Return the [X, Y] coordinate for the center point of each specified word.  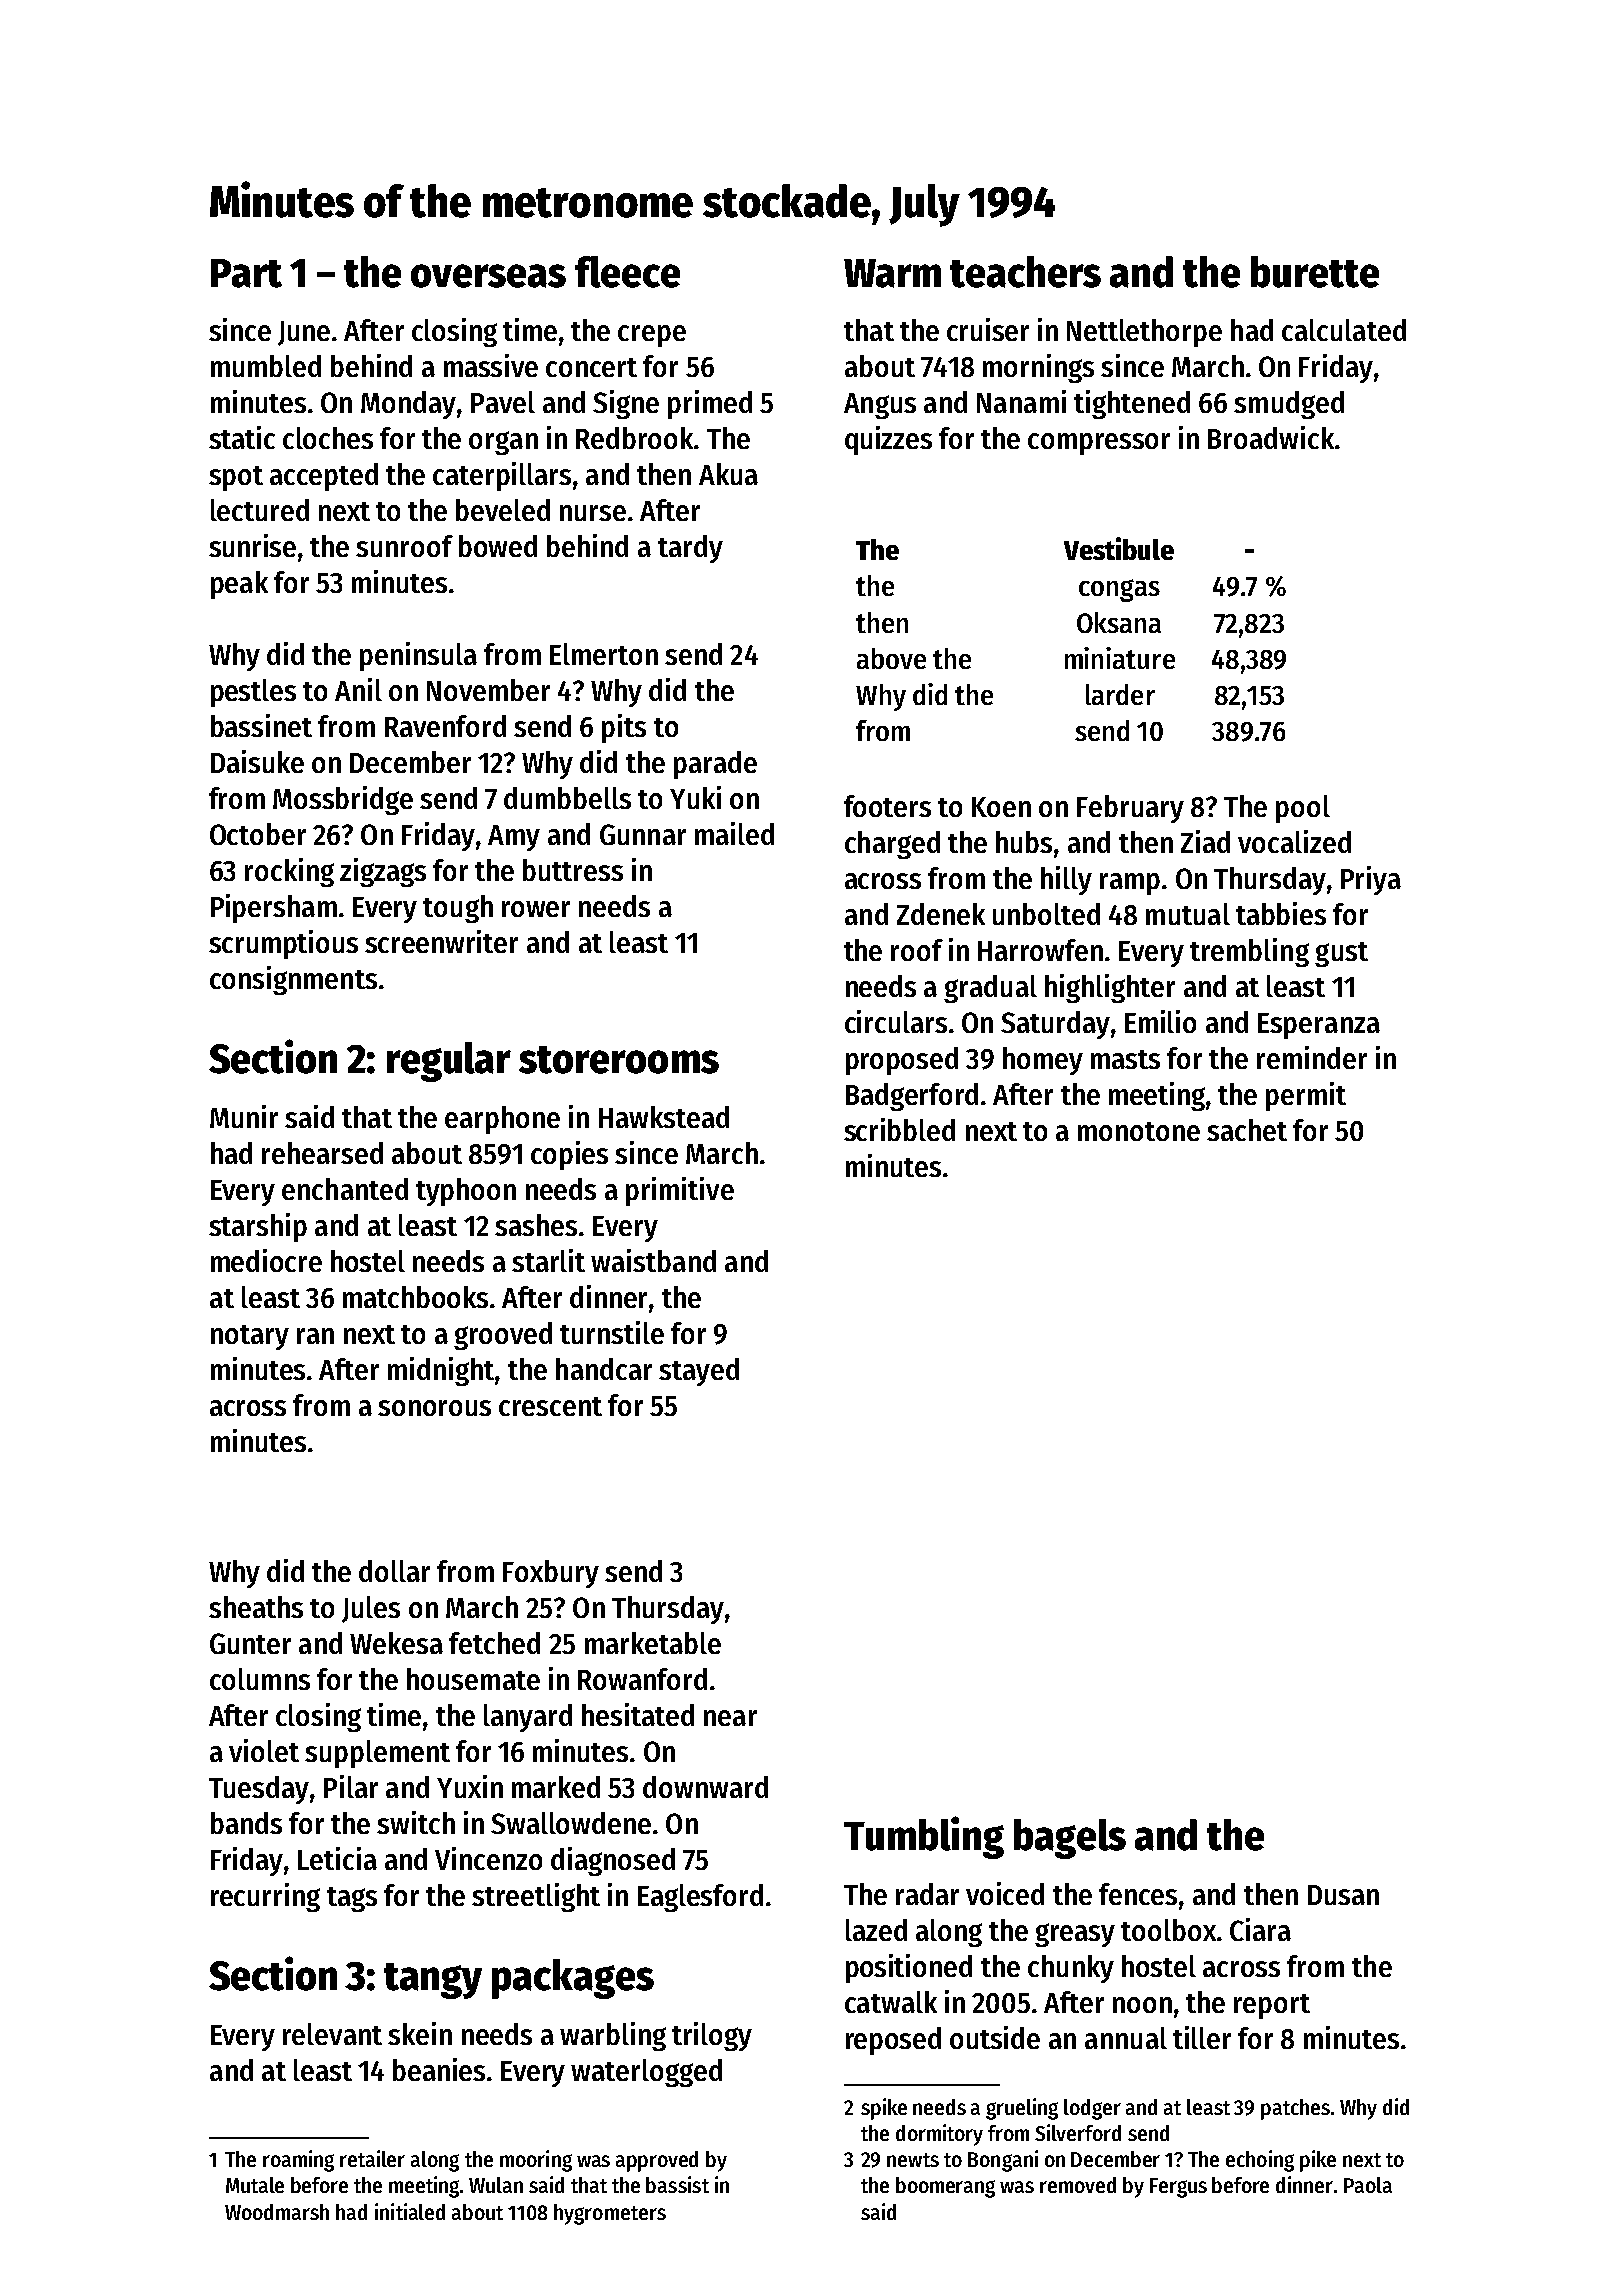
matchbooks [415, 1297]
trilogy [712, 2036]
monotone [1139, 1131]
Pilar [351, 1786]
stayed [699, 1372]
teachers [1025, 272]
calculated [1344, 330]
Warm [892, 273]
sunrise [252, 545]
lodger [1092, 2109]
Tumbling [924, 1837]
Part [246, 273]
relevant [332, 2034]
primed [710, 404]
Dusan [1343, 1895]
